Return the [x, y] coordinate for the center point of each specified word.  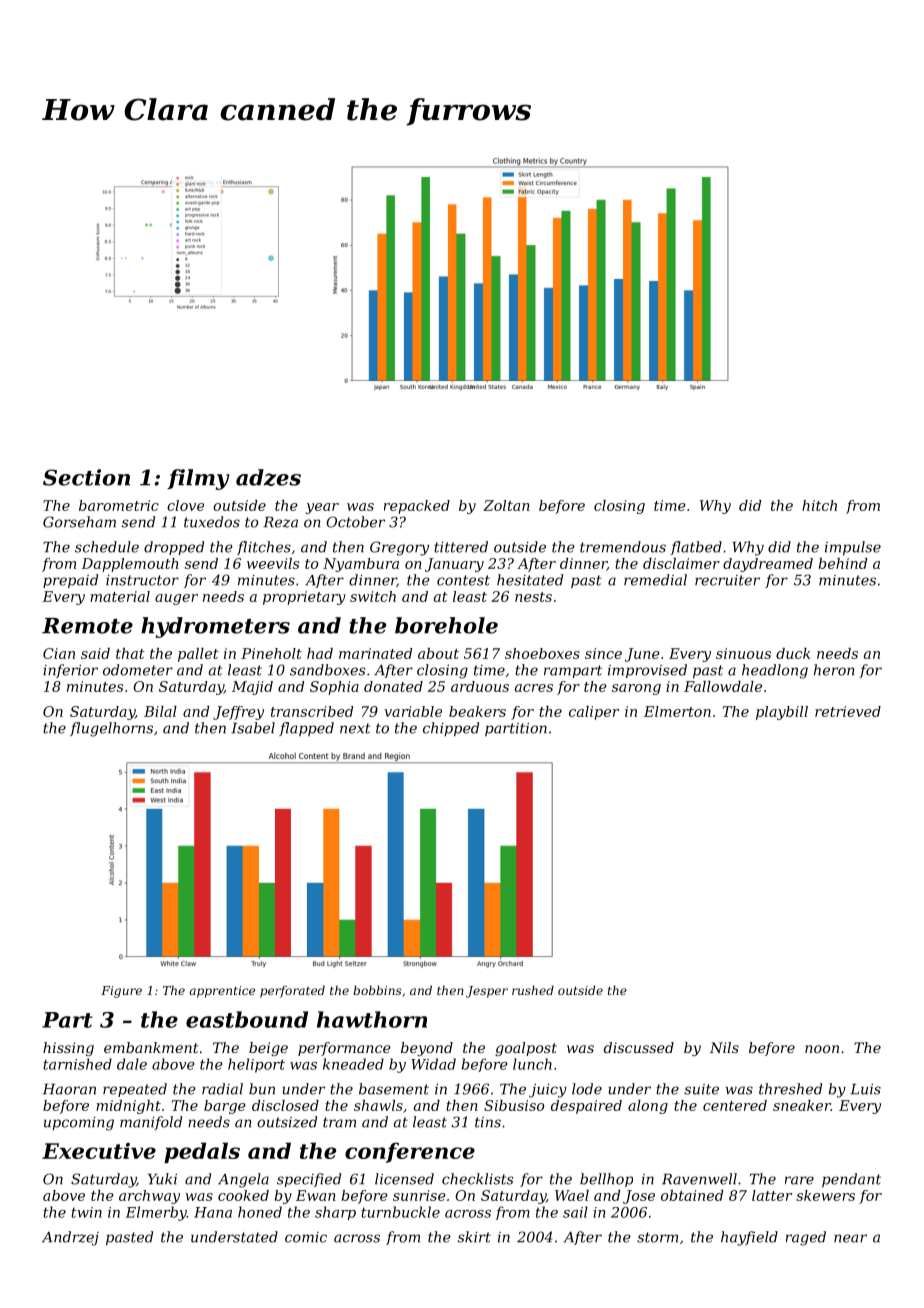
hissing [68, 1049]
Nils [724, 1047]
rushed [533, 990]
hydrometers [215, 627]
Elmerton [677, 711]
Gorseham [79, 522]
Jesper [487, 992]
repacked [417, 507]
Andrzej [70, 1238]
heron [834, 670]
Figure [121, 992]
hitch [819, 505]
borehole [446, 625]
